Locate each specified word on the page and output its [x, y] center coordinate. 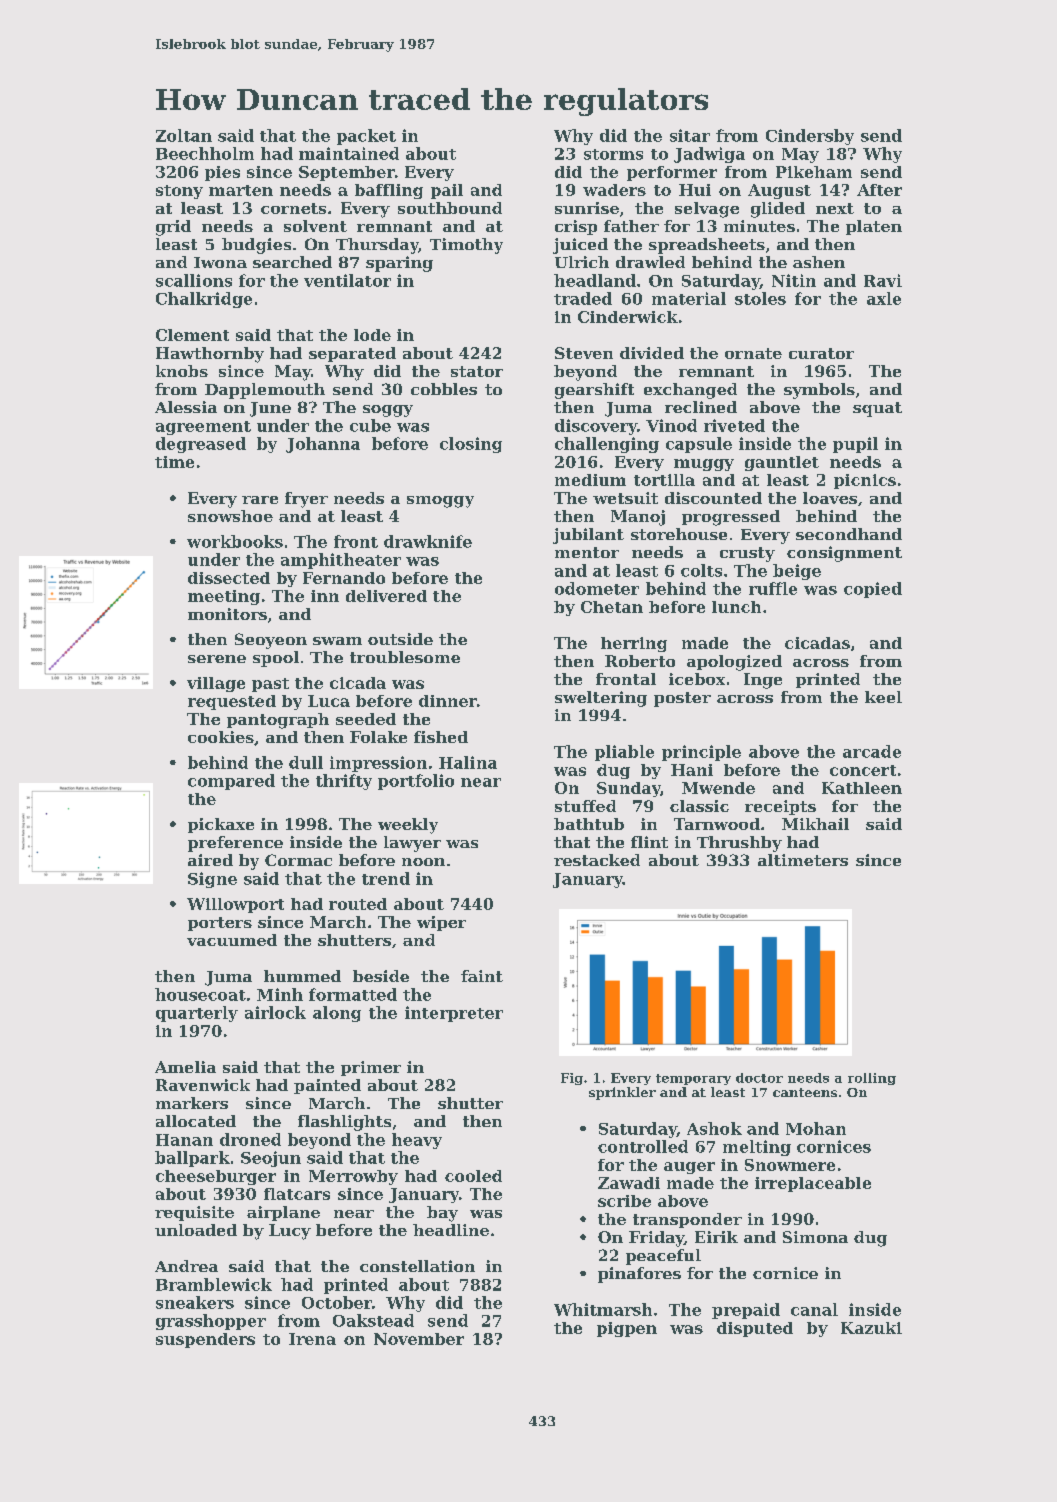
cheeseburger [216, 1177]
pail [447, 191]
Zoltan [184, 135]
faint [482, 976]
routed [358, 904]
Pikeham [814, 172]
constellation [417, 1266]
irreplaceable [813, 1184]
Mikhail [815, 824]
